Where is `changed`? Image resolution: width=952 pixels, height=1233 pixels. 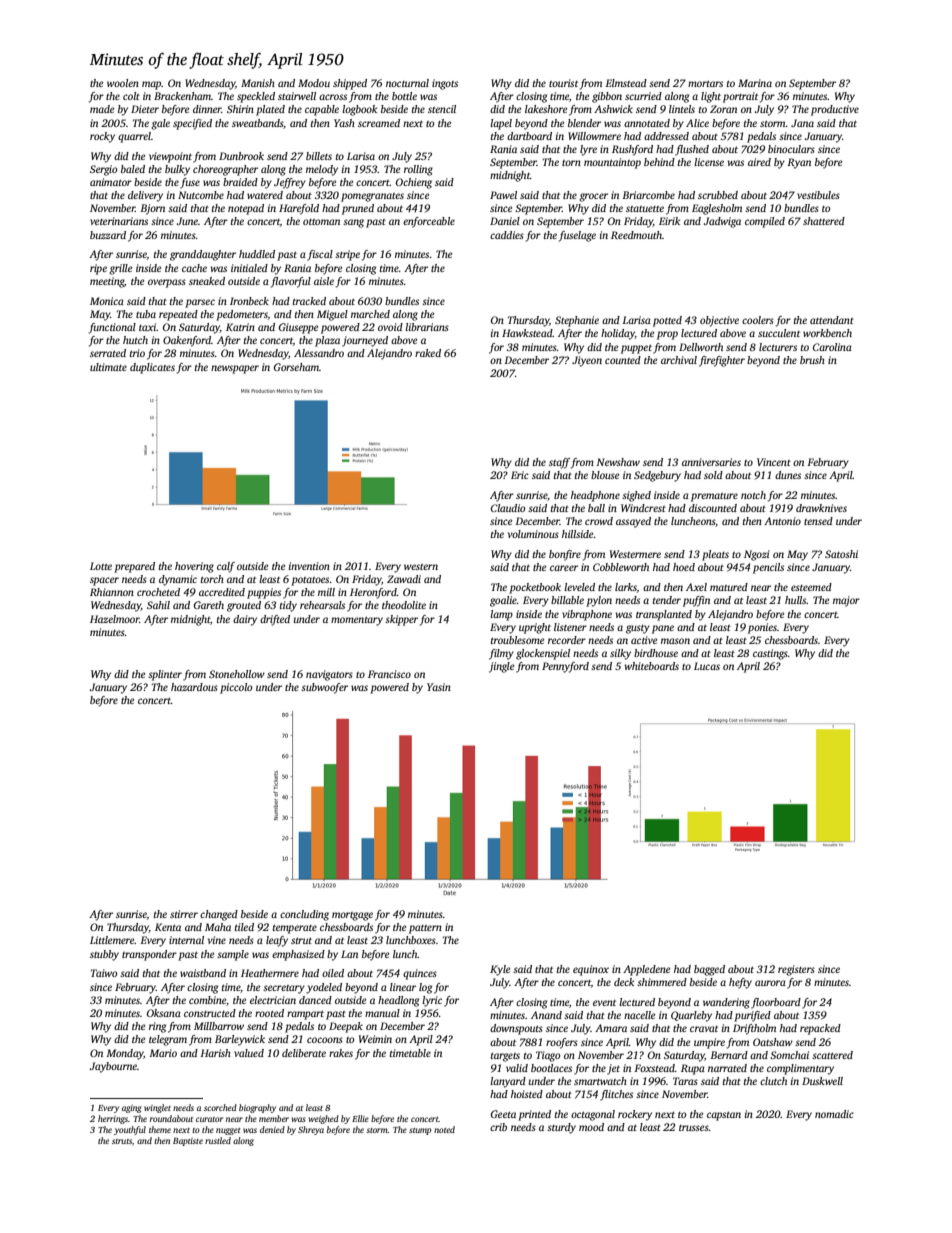
changed is located at coordinates (219, 915).
